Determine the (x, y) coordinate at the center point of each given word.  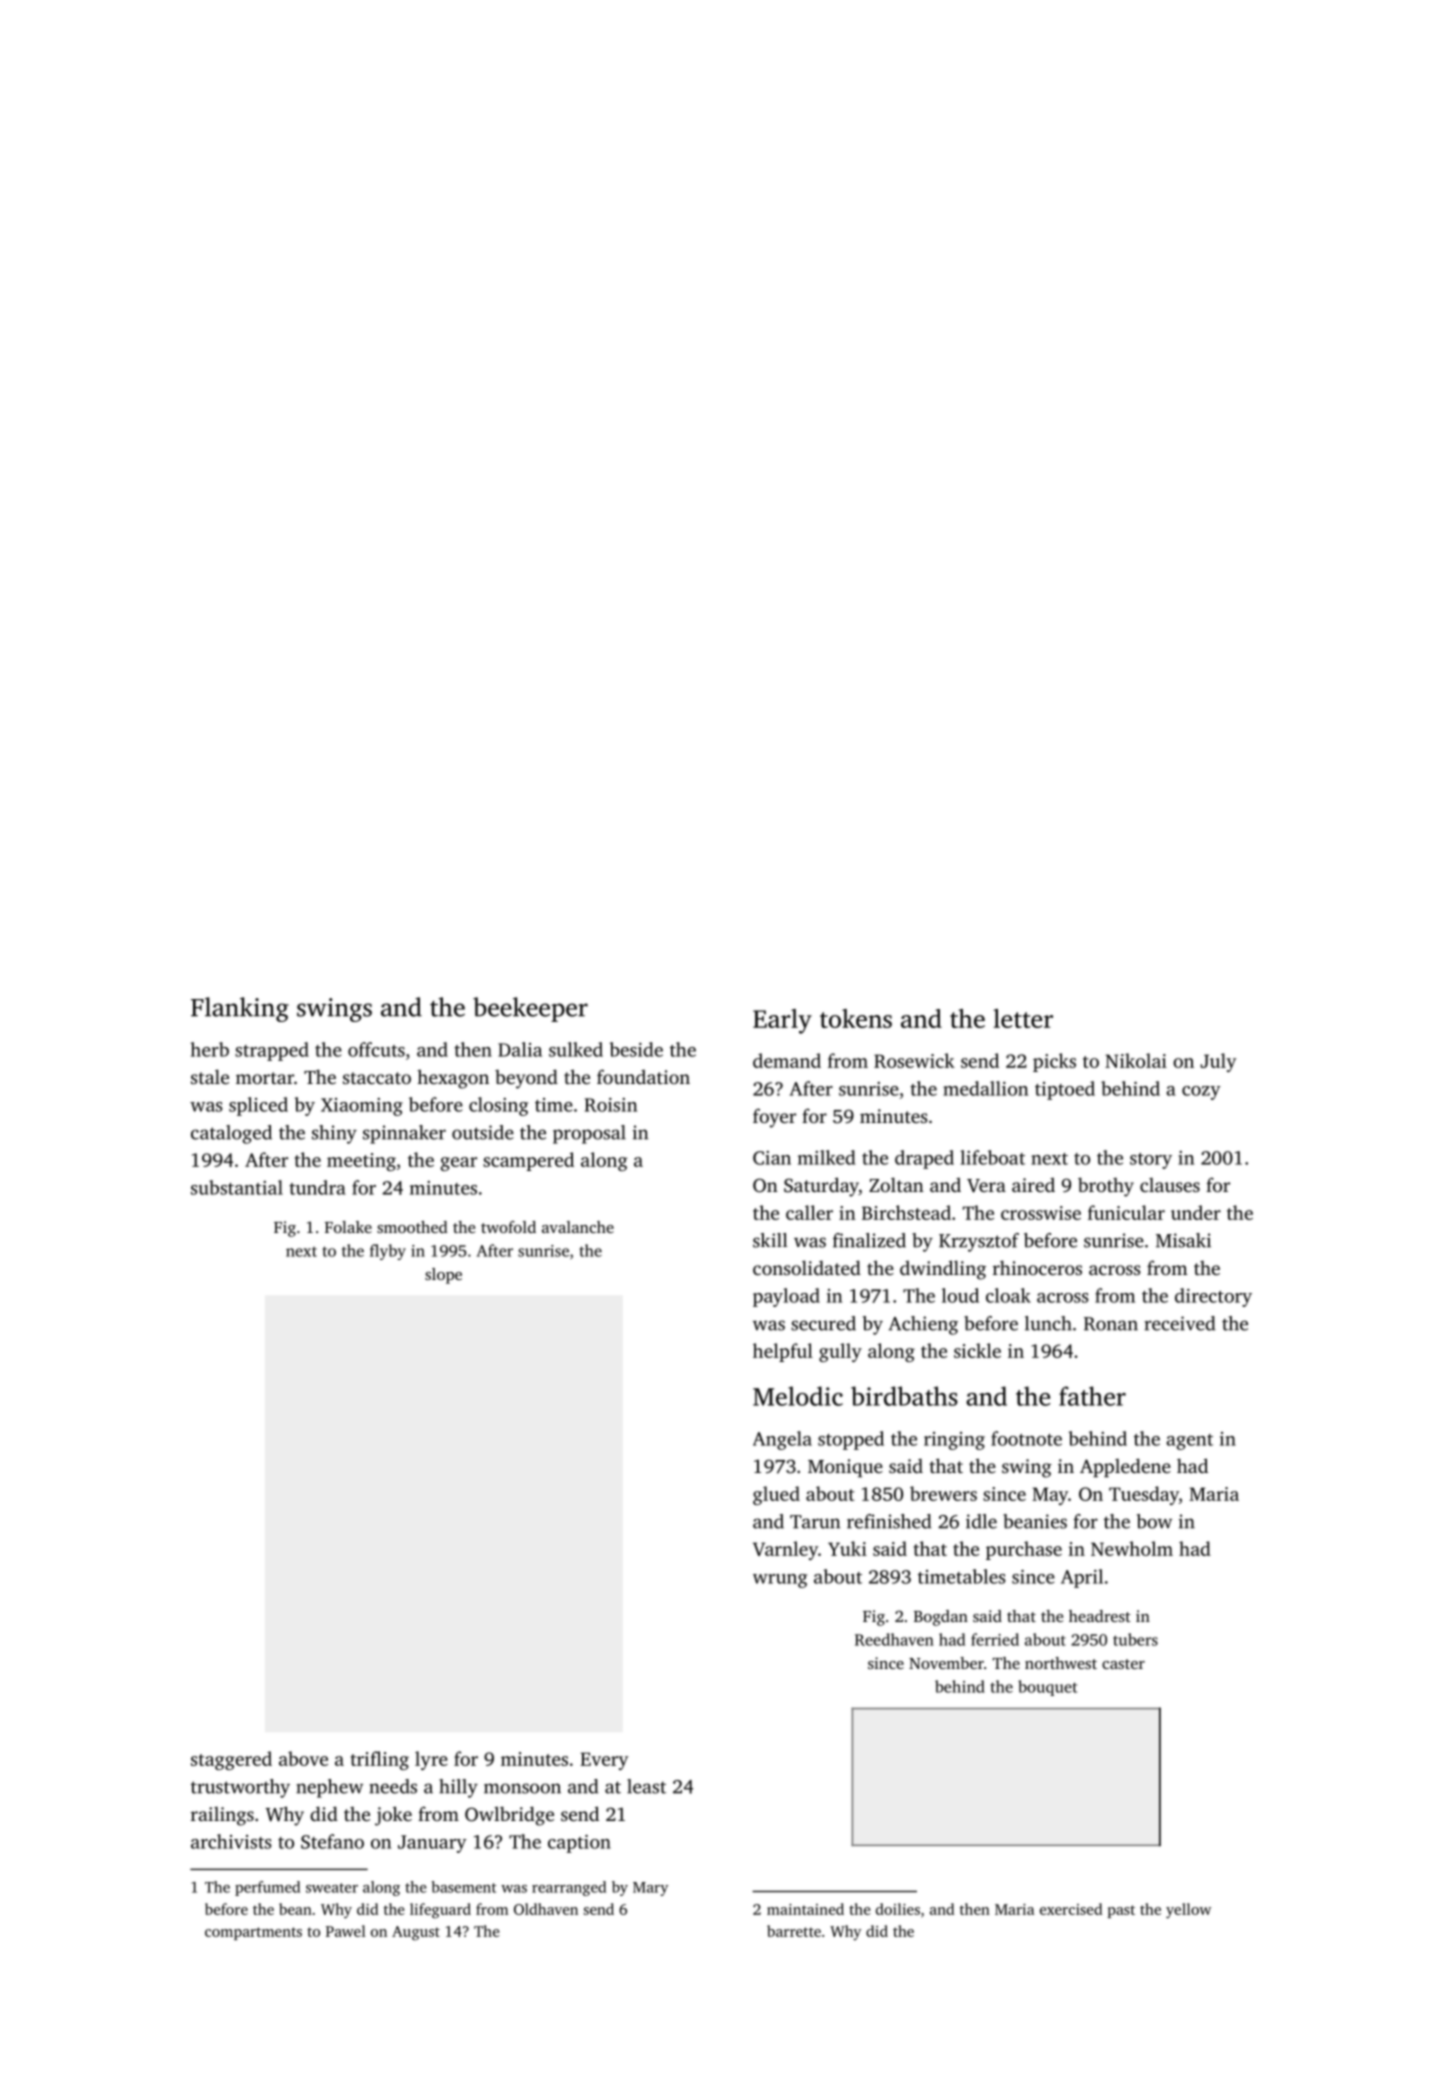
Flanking (240, 1009)
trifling (380, 1760)
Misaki (1183, 1240)
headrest (1100, 1616)
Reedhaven (894, 1639)
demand (787, 1060)
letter (1023, 1018)
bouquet (1047, 1688)
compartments (253, 1933)
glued (776, 1495)
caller (809, 1212)
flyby (388, 1252)
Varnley (785, 1550)
